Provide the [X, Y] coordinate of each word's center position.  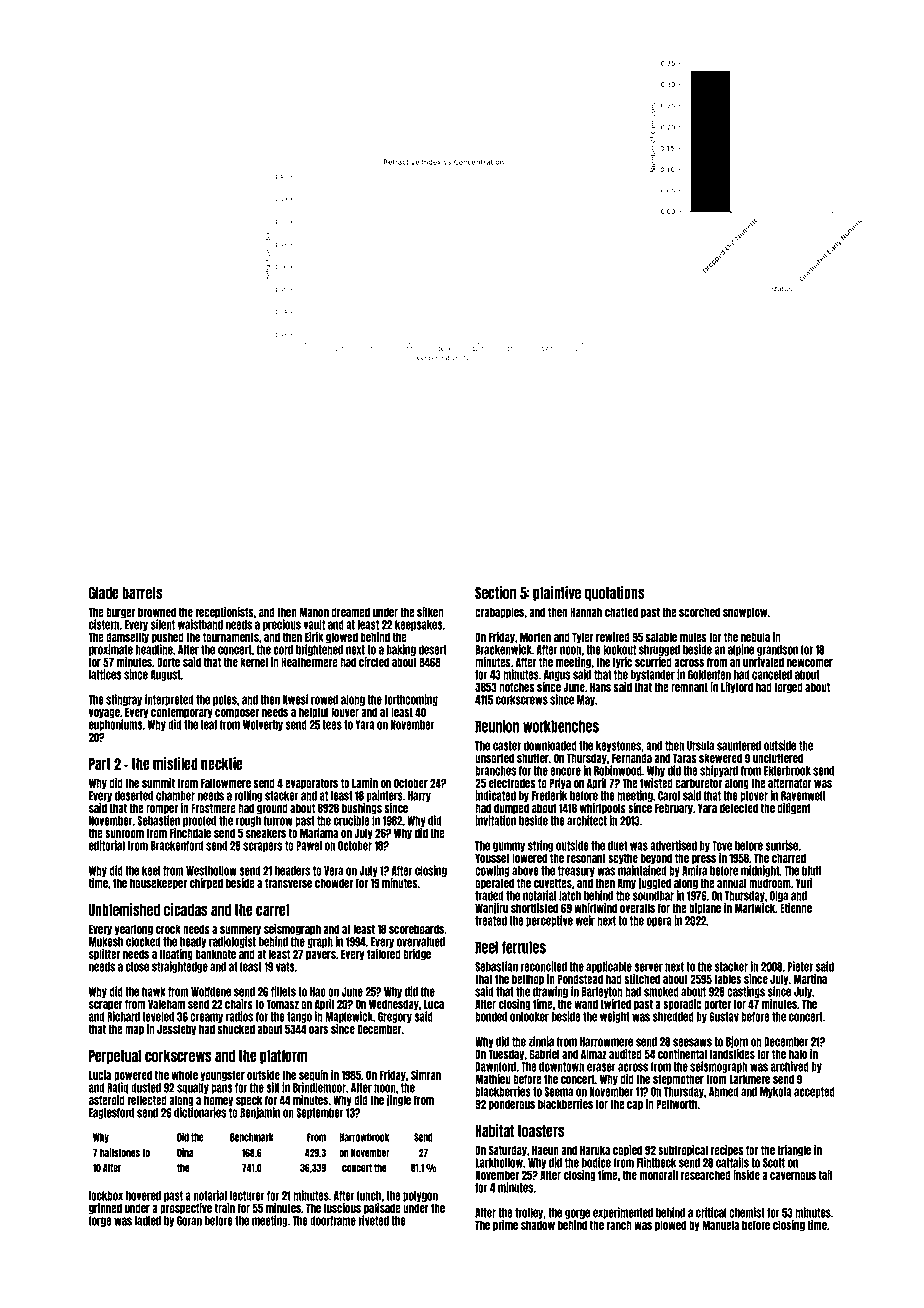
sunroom [124, 834]
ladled [148, 1221]
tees [332, 725]
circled [374, 662]
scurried [653, 662]
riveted [373, 1220]
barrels [142, 593]
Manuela [720, 1225]
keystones [618, 746]
